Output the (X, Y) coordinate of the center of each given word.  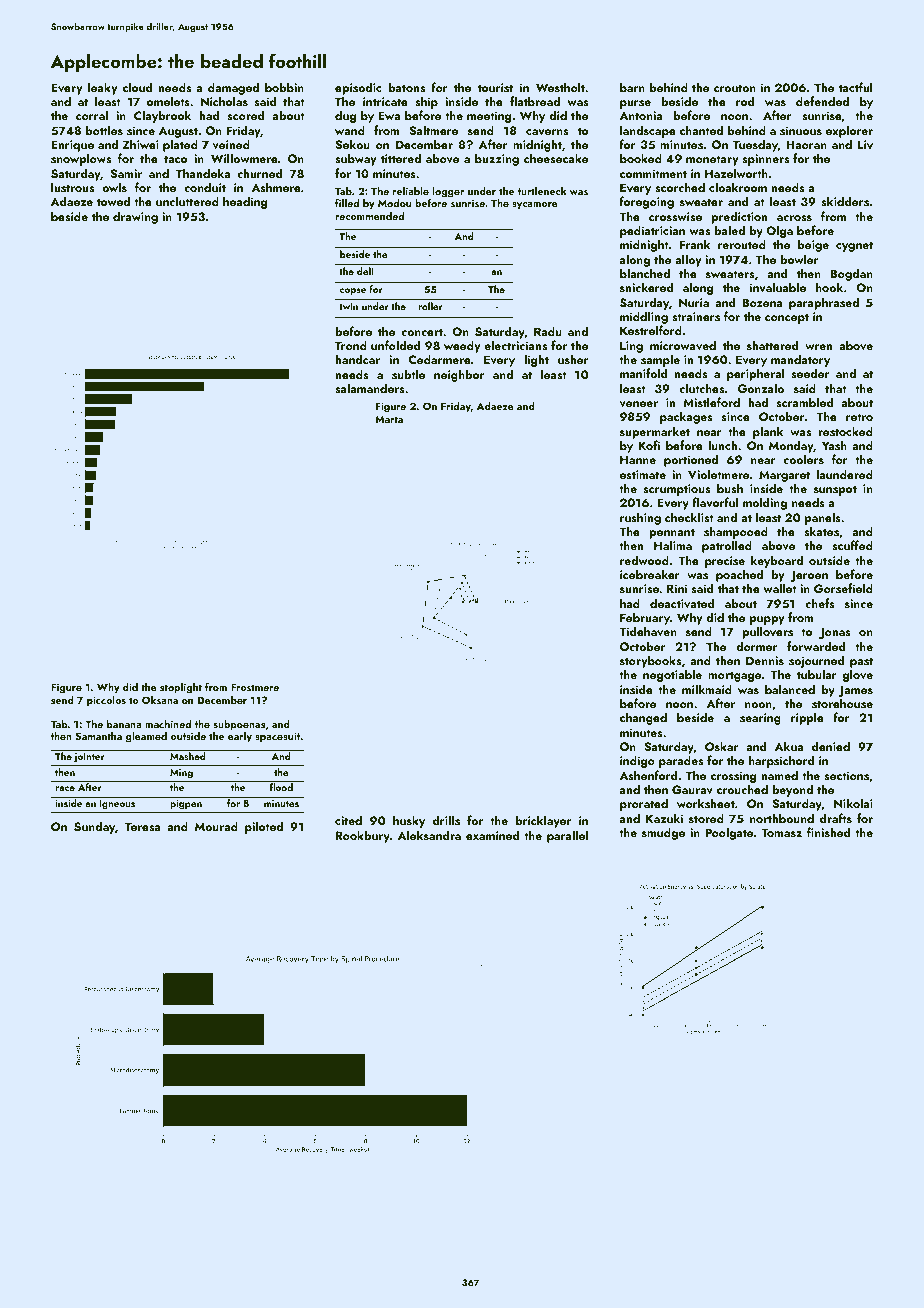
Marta (389, 419)
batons (407, 87)
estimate (643, 474)
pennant (672, 533)
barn (632, 87)
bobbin (284, 87)
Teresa (143, 826)
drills (446, 820)
